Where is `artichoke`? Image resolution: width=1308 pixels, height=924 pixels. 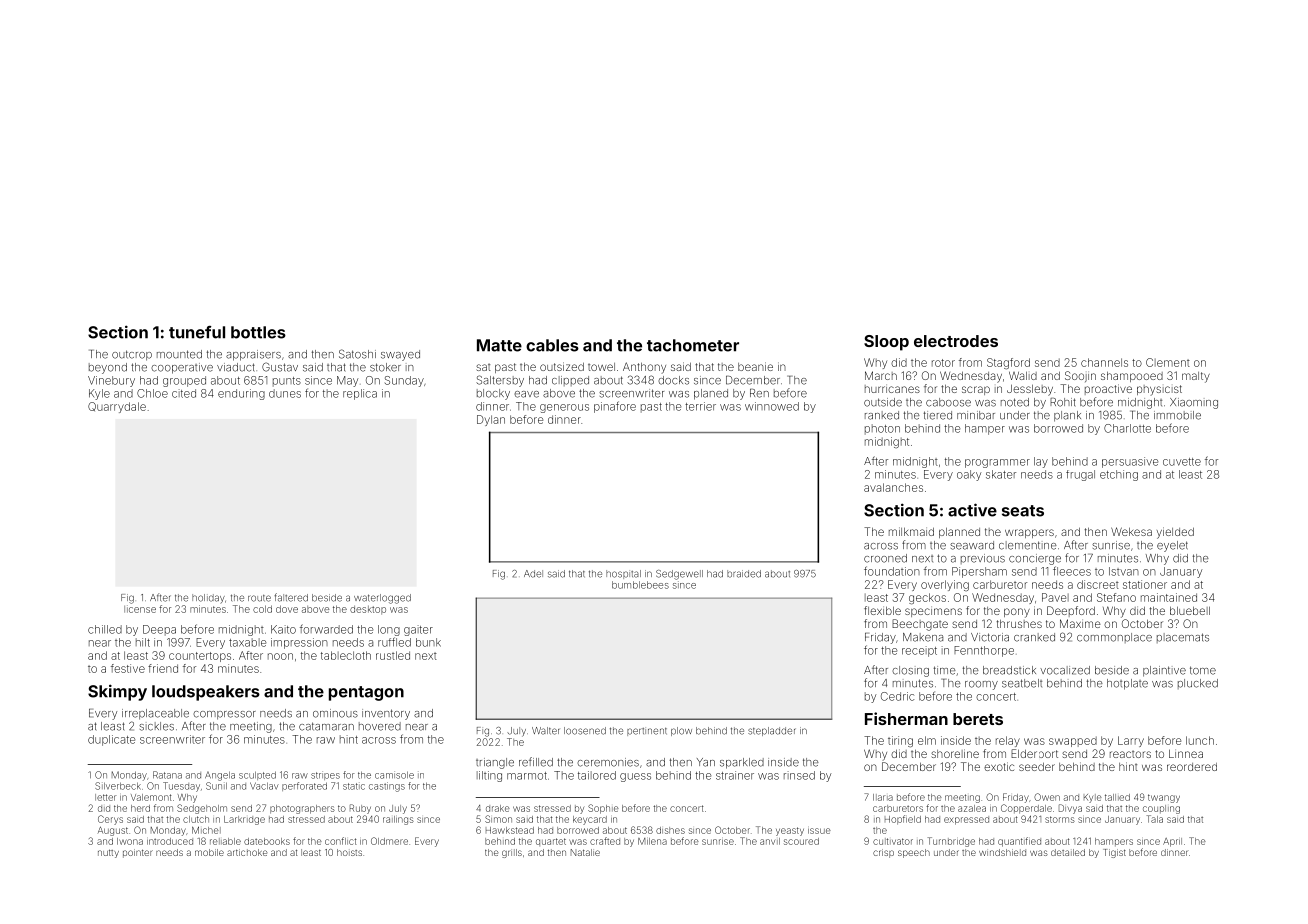
artichoke is located at coordinates (247, 852).
